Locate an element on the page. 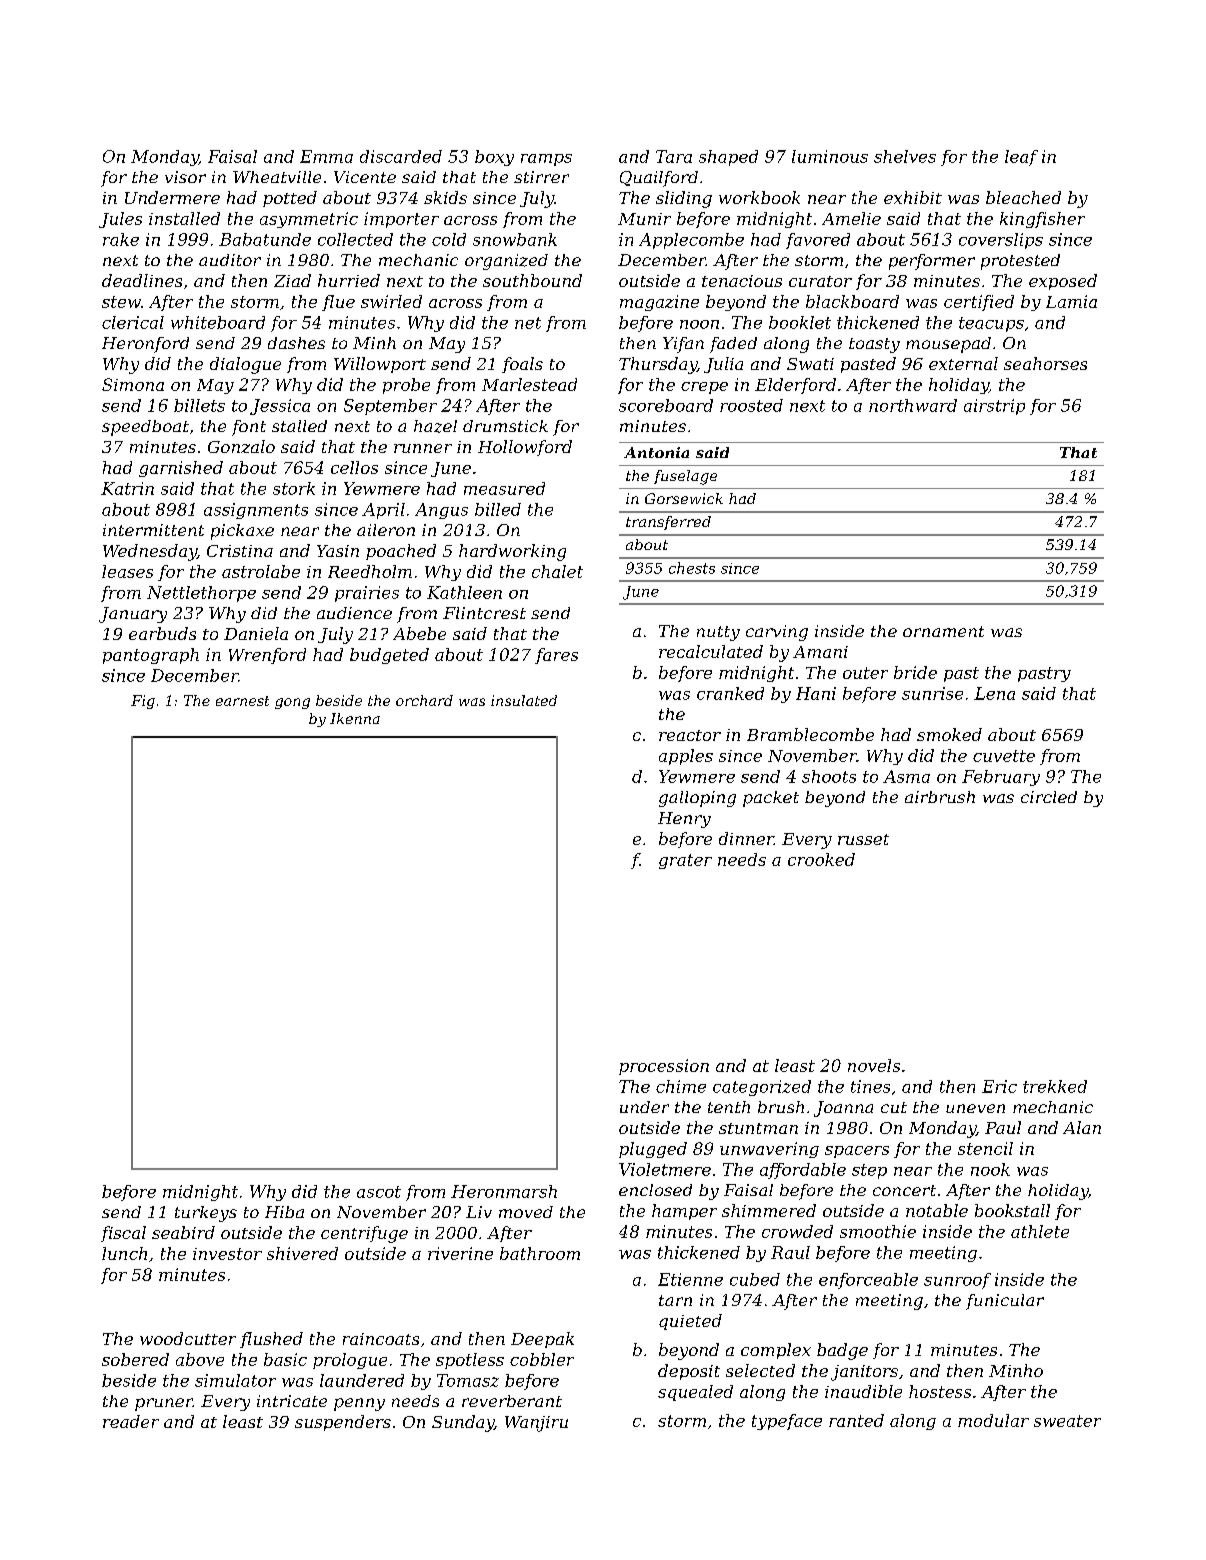 This page has height=1560, width=1206. leaf is located at coordinates (1021, 158).
